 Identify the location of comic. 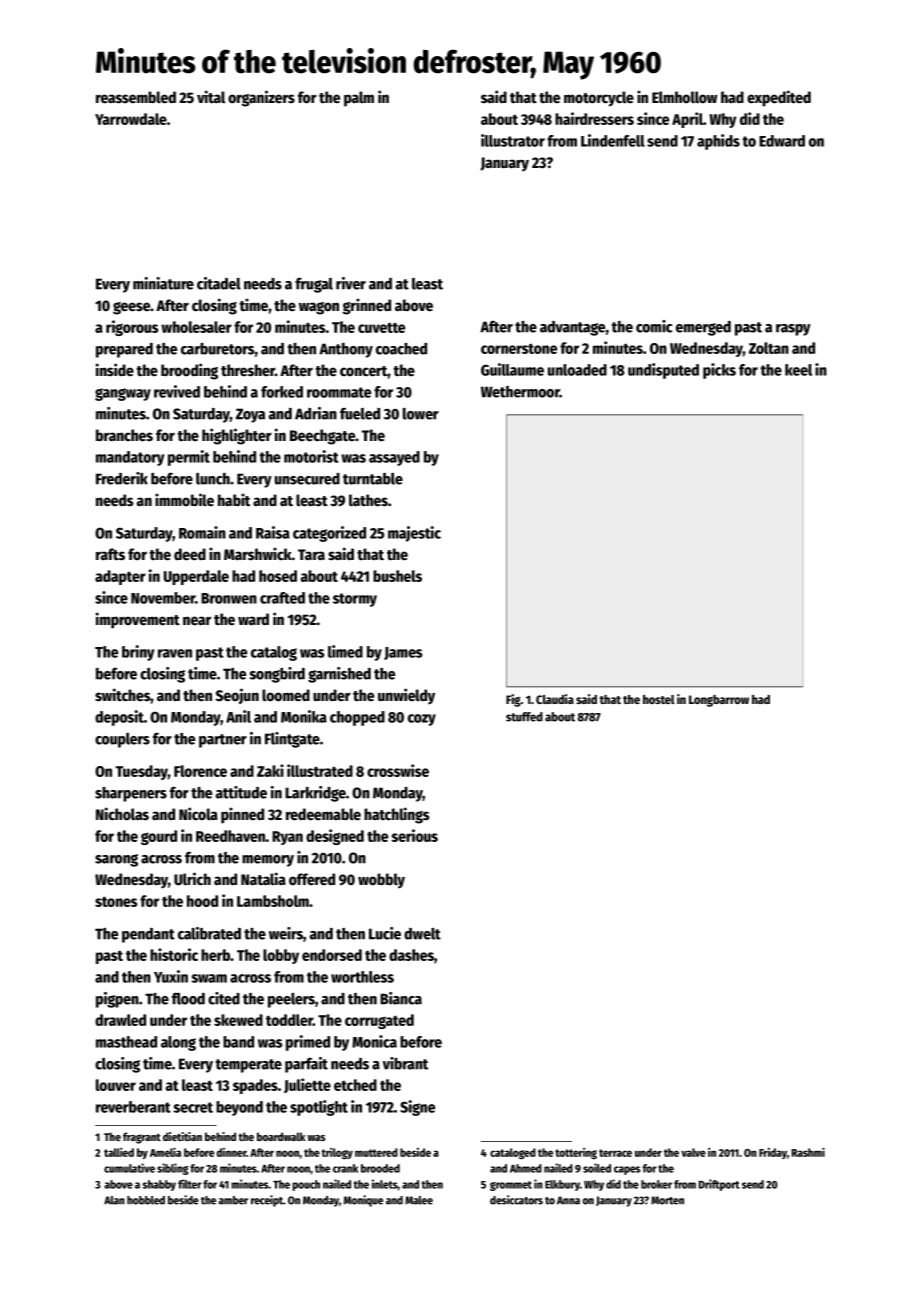
(654, 326).
